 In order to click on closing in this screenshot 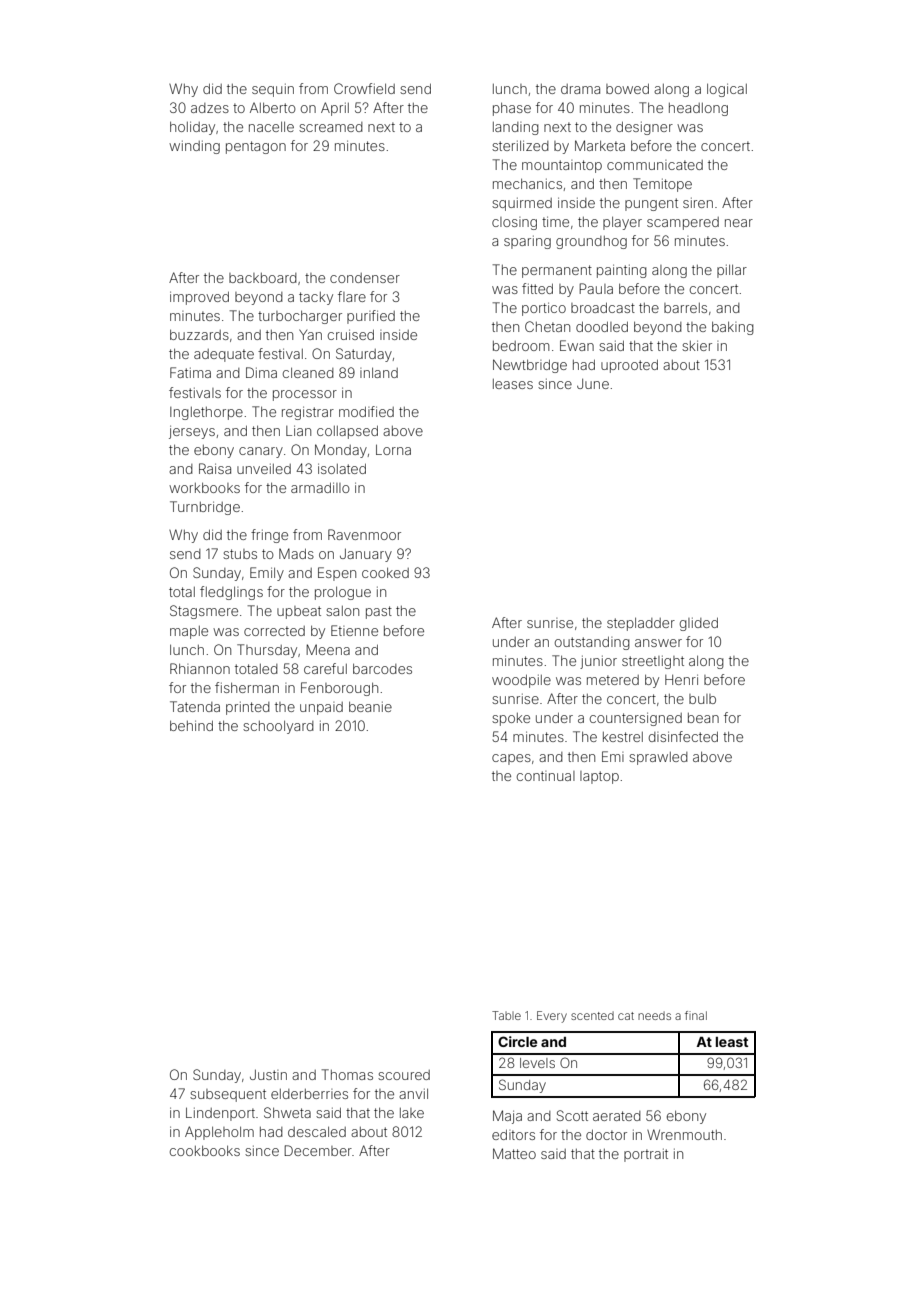, I will do `click(514, 223)`.
